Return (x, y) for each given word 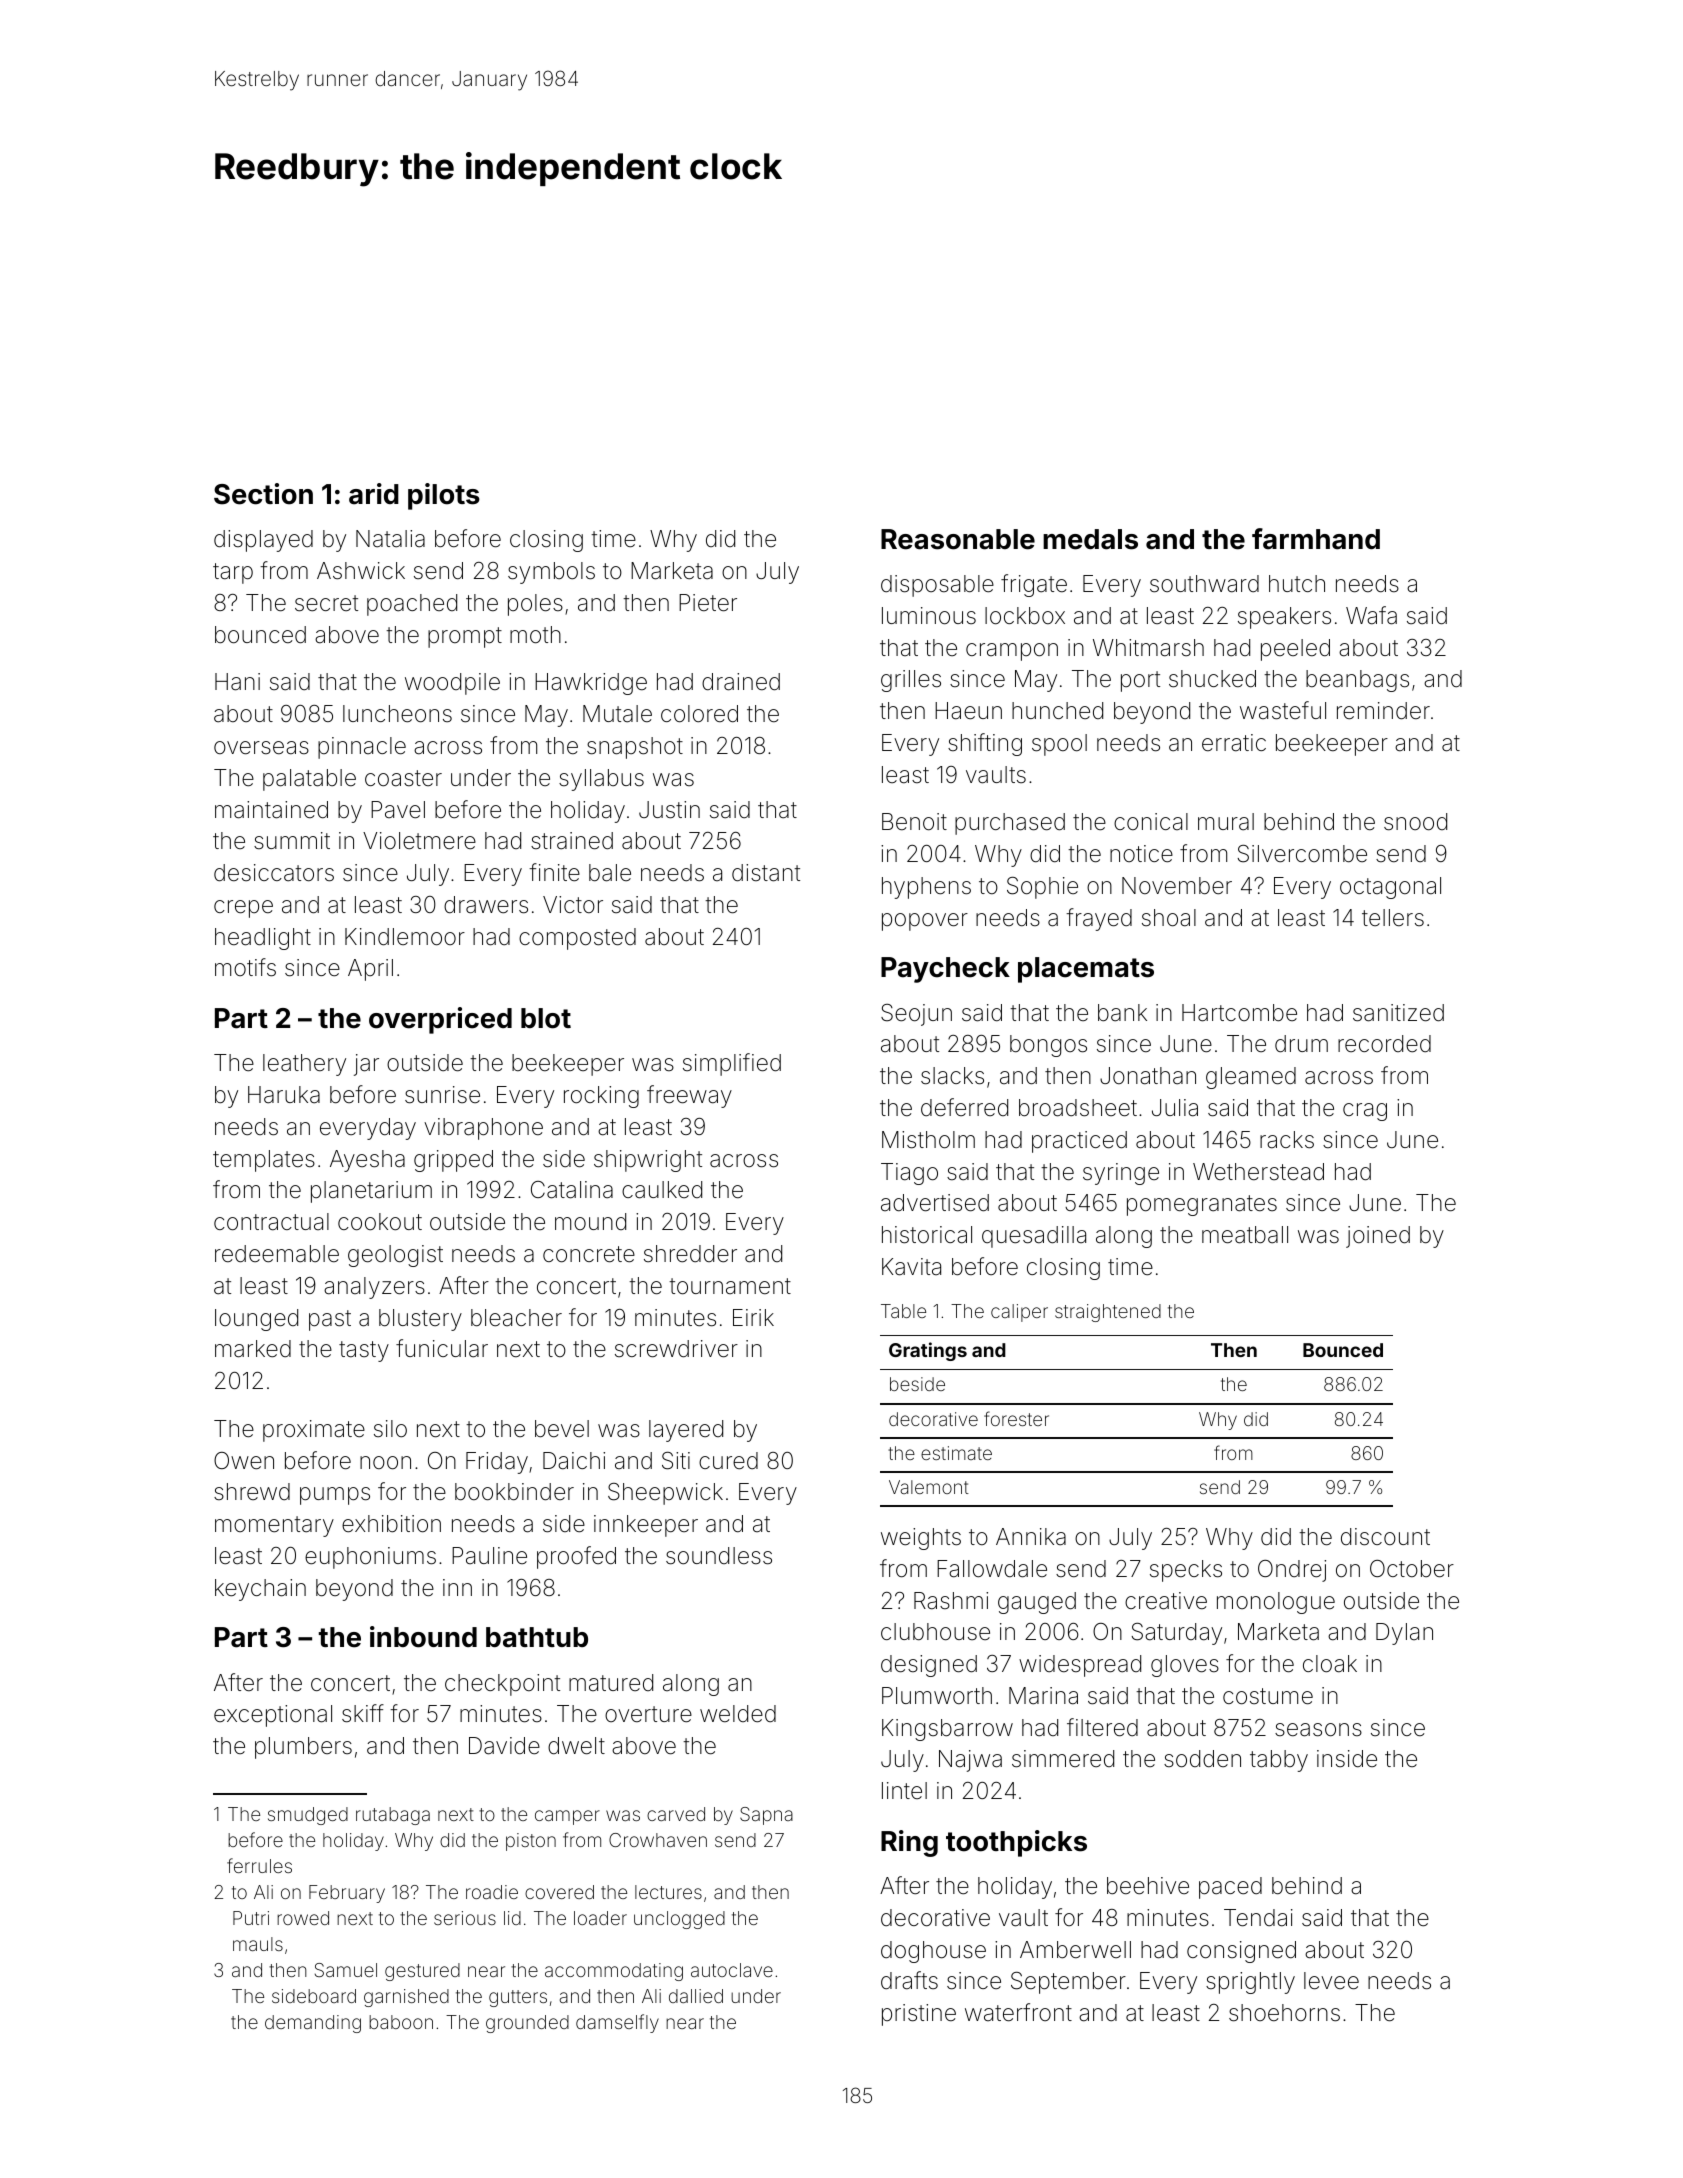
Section (263, 494)
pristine (919, 2015)
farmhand (1316, 539)
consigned (1241, 1952)
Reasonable (958, 539)
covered (559, 1892)
